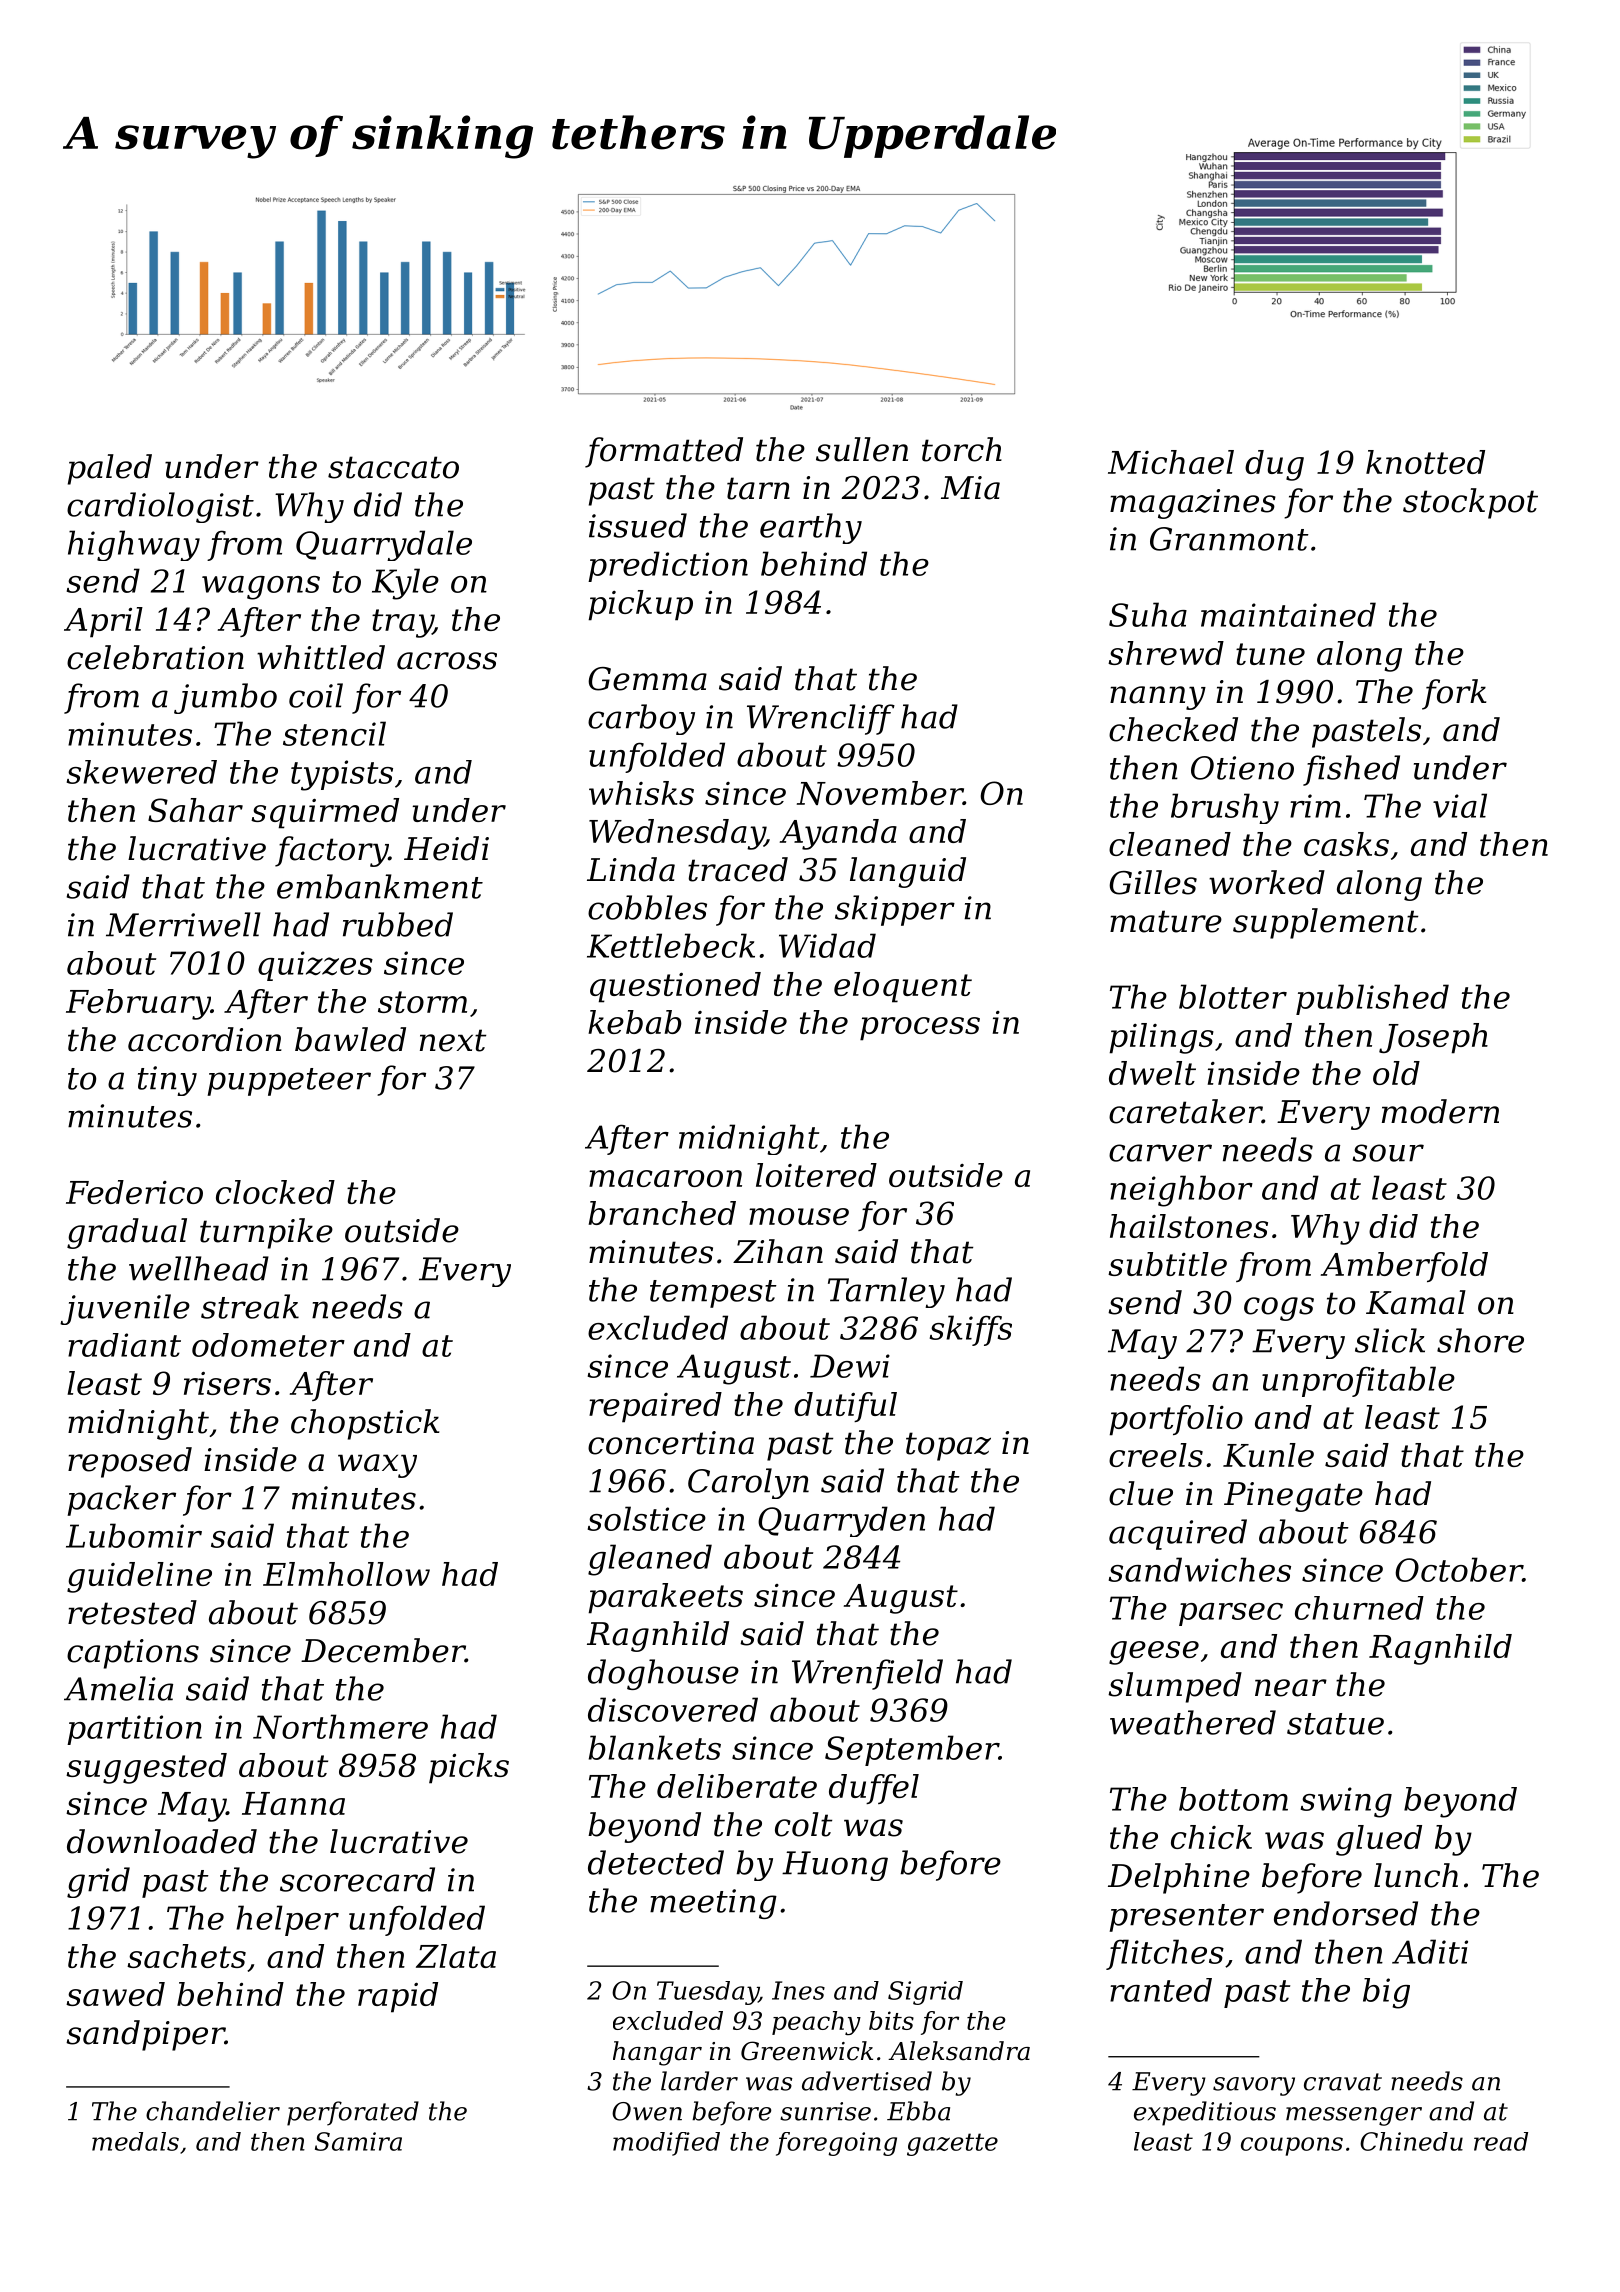 The width and height of the document is (1620, 2292). Describe the element at coordinates (1354, 2116) in the document. I see `messenger` at that location.
